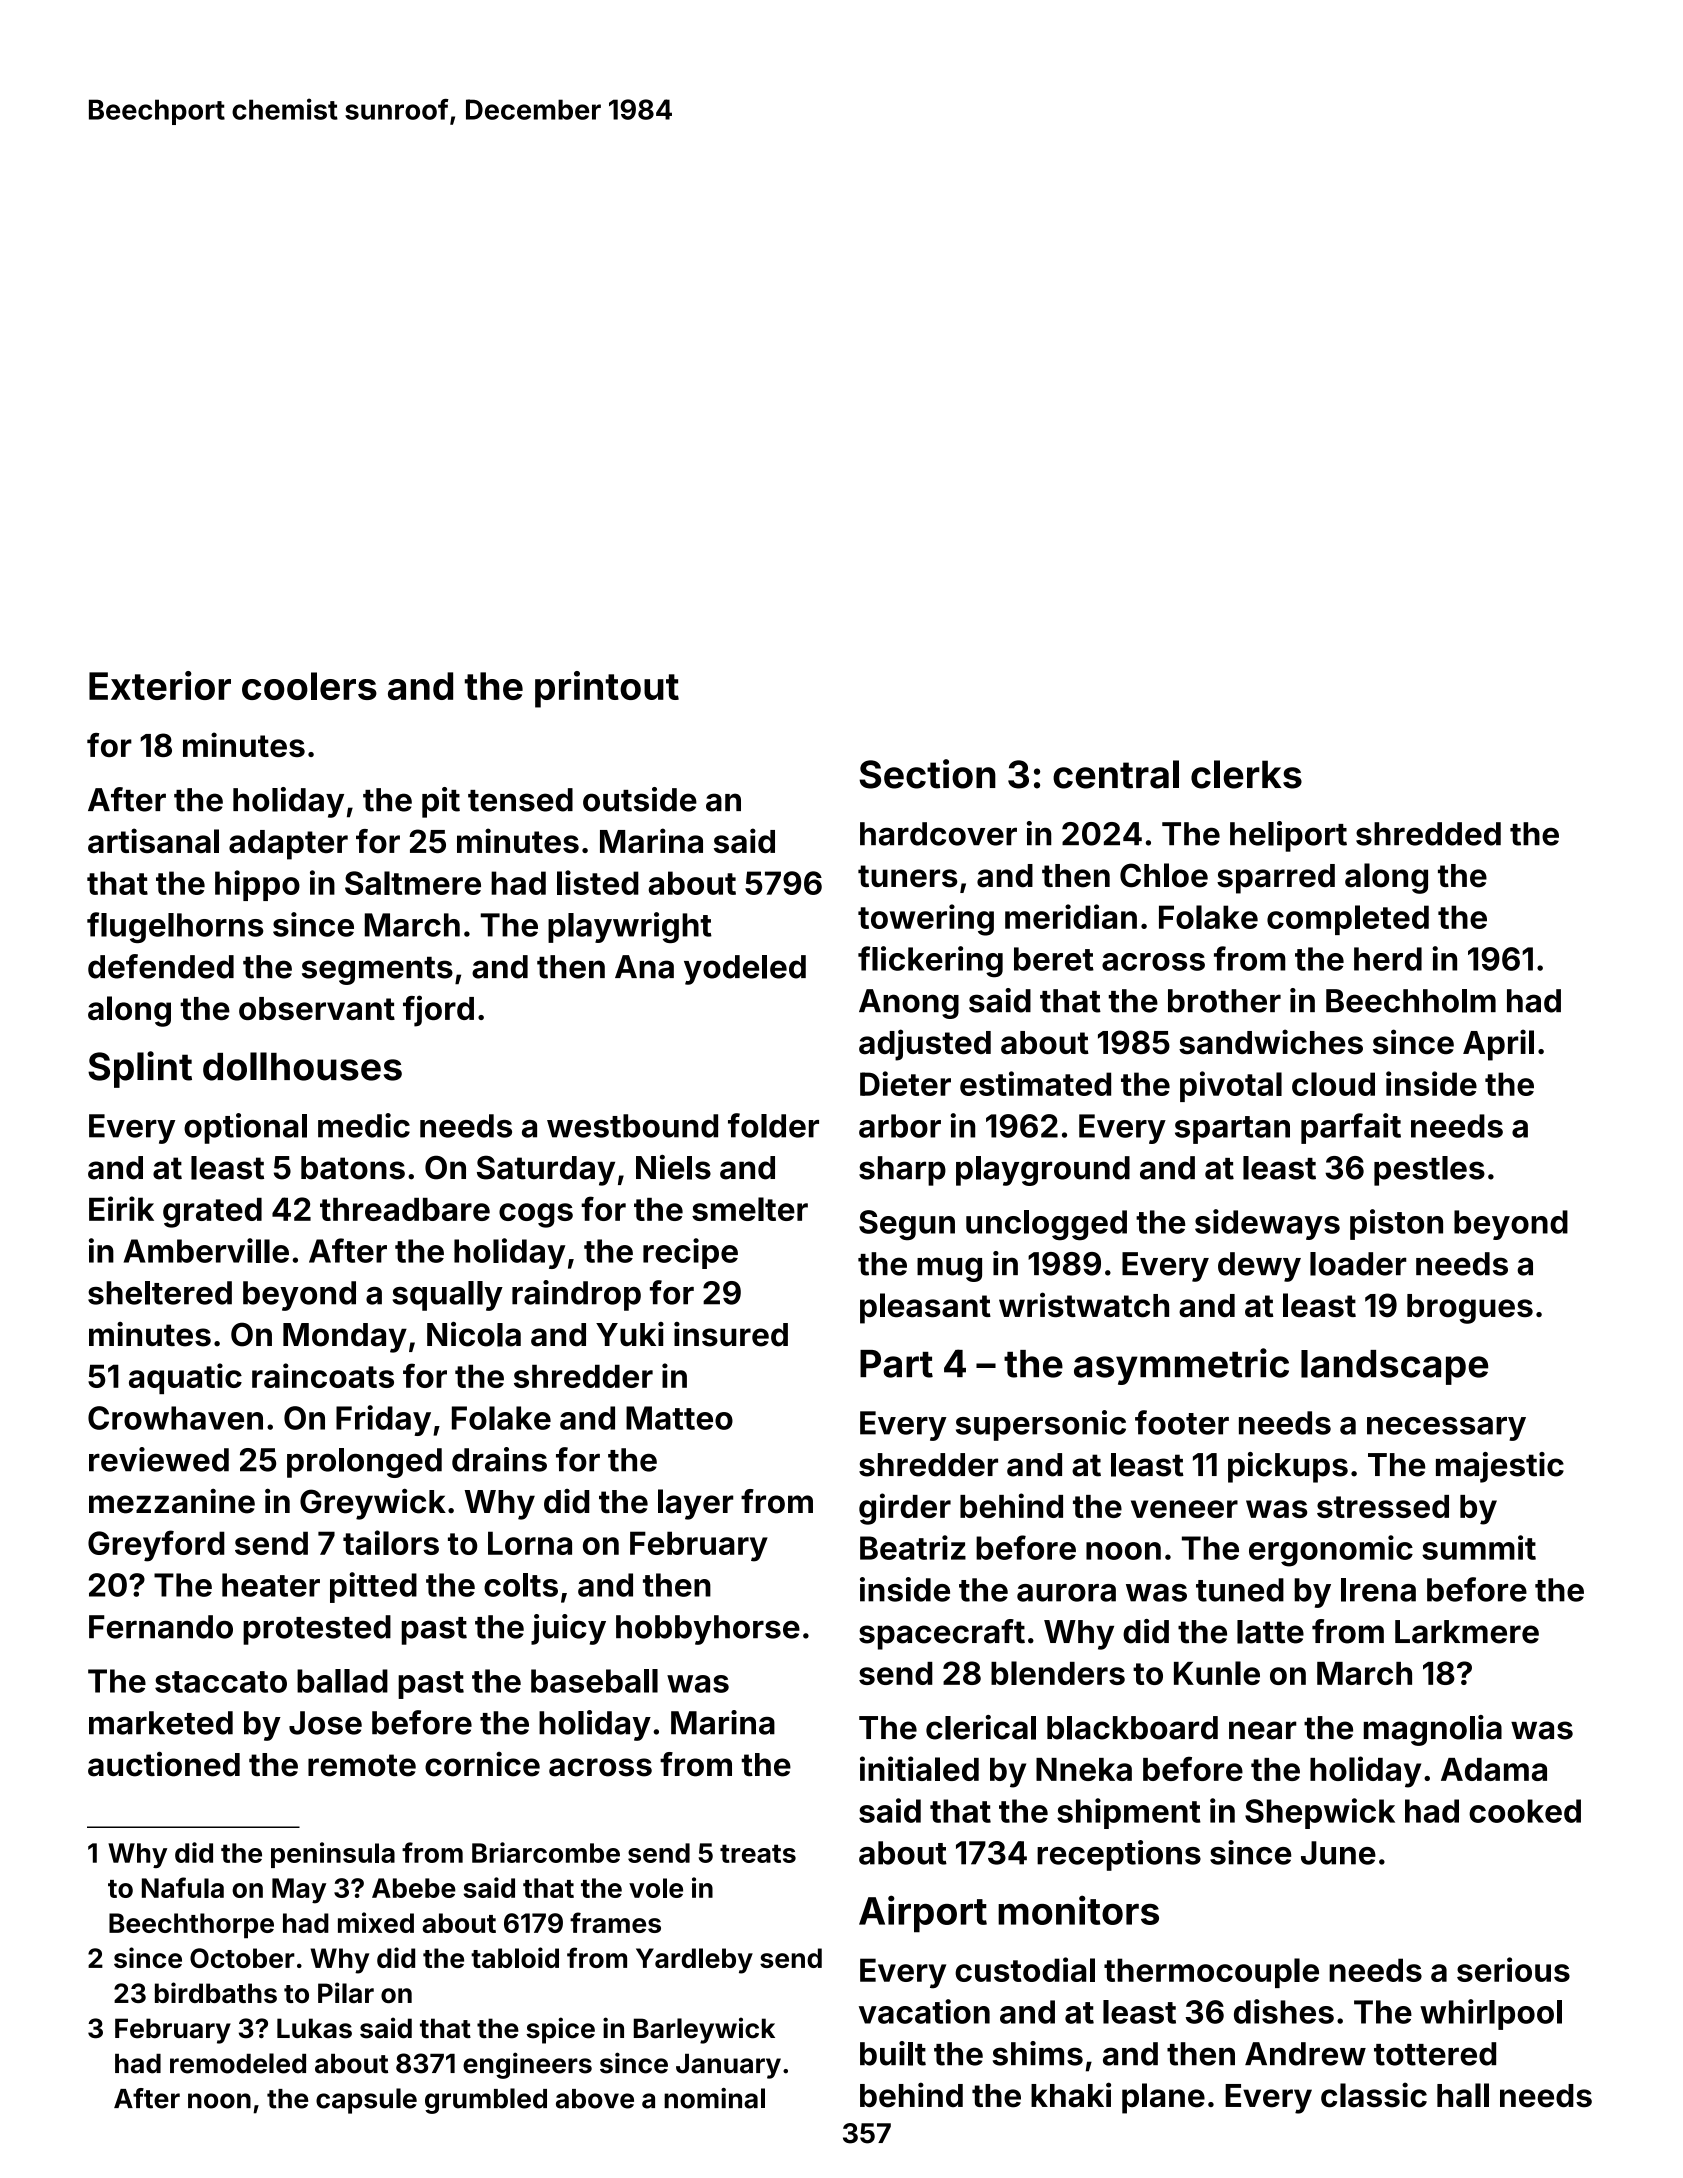 The width and height of the screenshot is (1683, 2178). I want to click on blenders, so click(1058, 1673).
